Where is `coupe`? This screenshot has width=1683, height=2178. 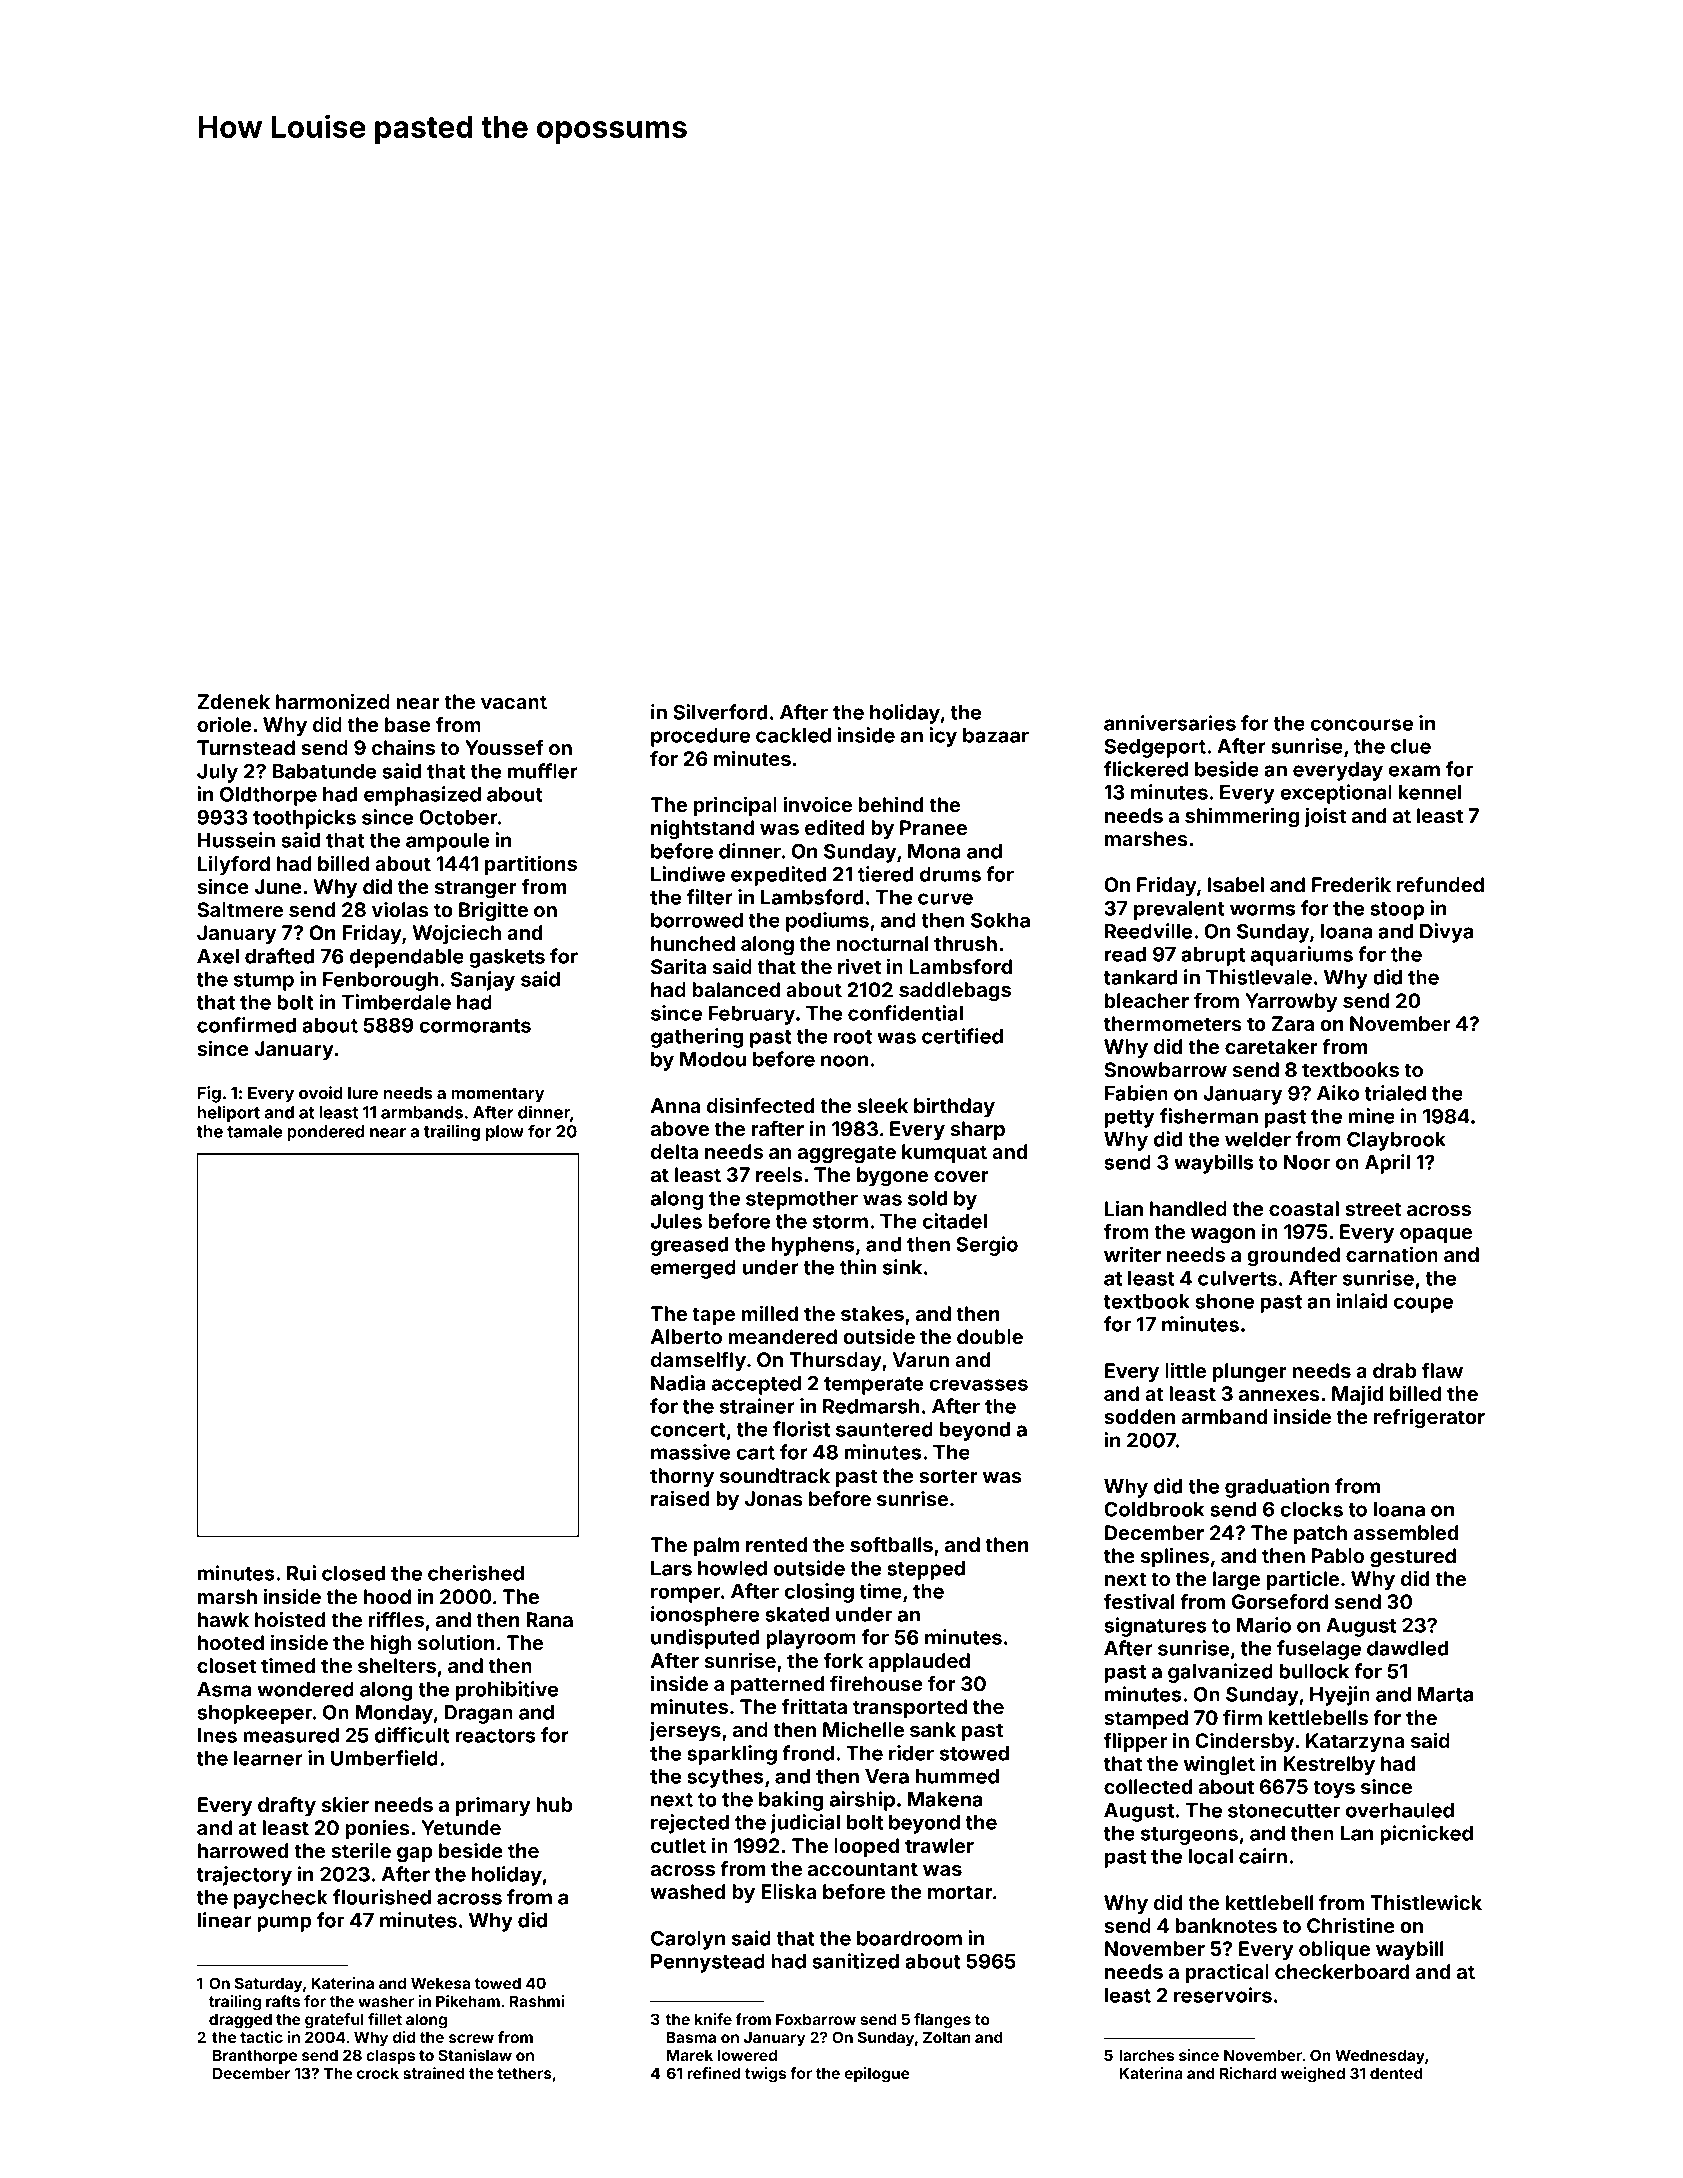 coupe is located at coordinates (1423, 1305).
